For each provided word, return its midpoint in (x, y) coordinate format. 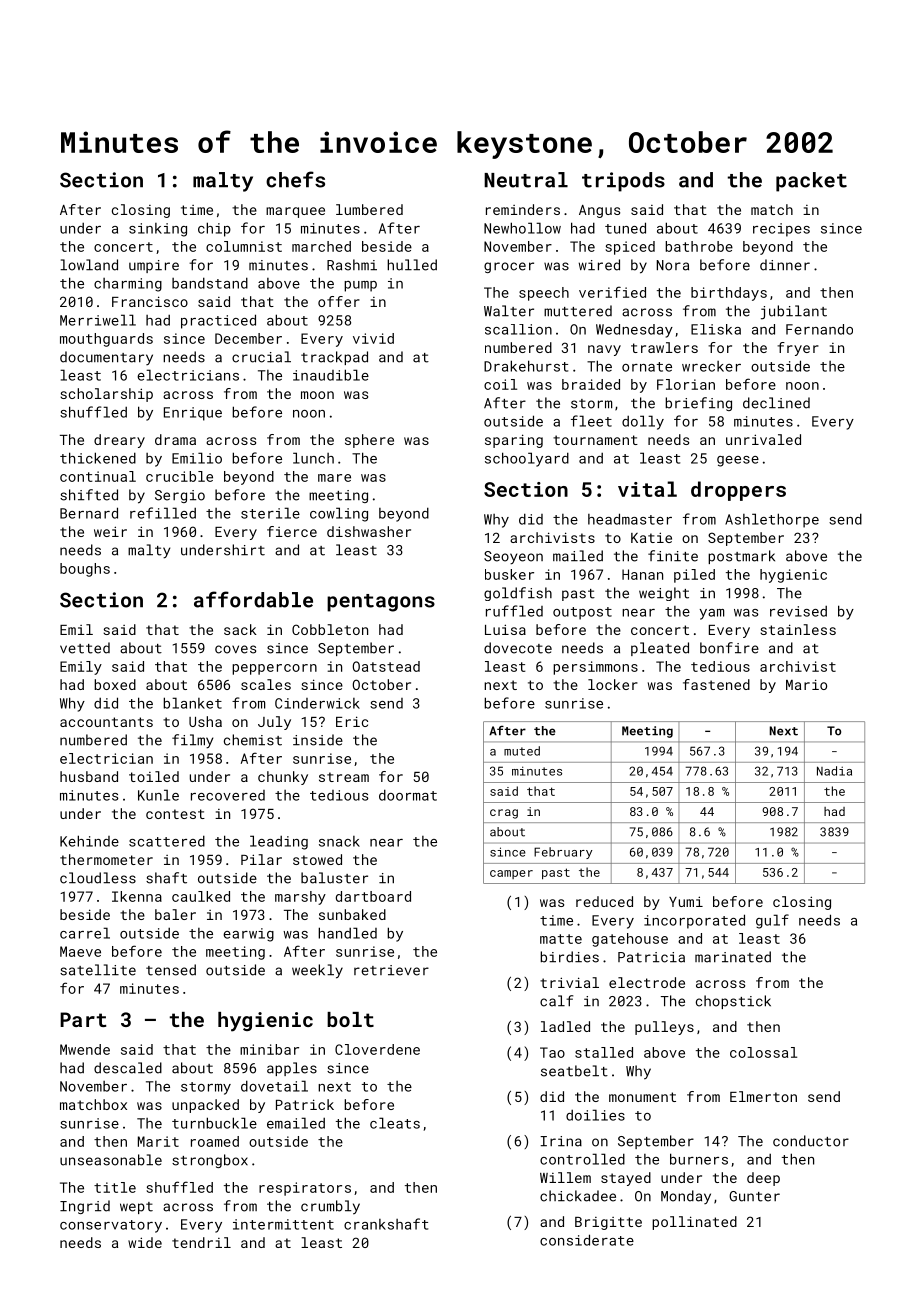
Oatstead (386, 666)
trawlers (664, 347)
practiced (218, 321)
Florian (686, 384)
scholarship (106, 395)
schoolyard (527, 459)
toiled (154, 776)
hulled (412, 265)
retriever (391, 970)
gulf (772, 921)
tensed (171, 970)
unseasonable (111, 1160)
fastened (716, 684)
